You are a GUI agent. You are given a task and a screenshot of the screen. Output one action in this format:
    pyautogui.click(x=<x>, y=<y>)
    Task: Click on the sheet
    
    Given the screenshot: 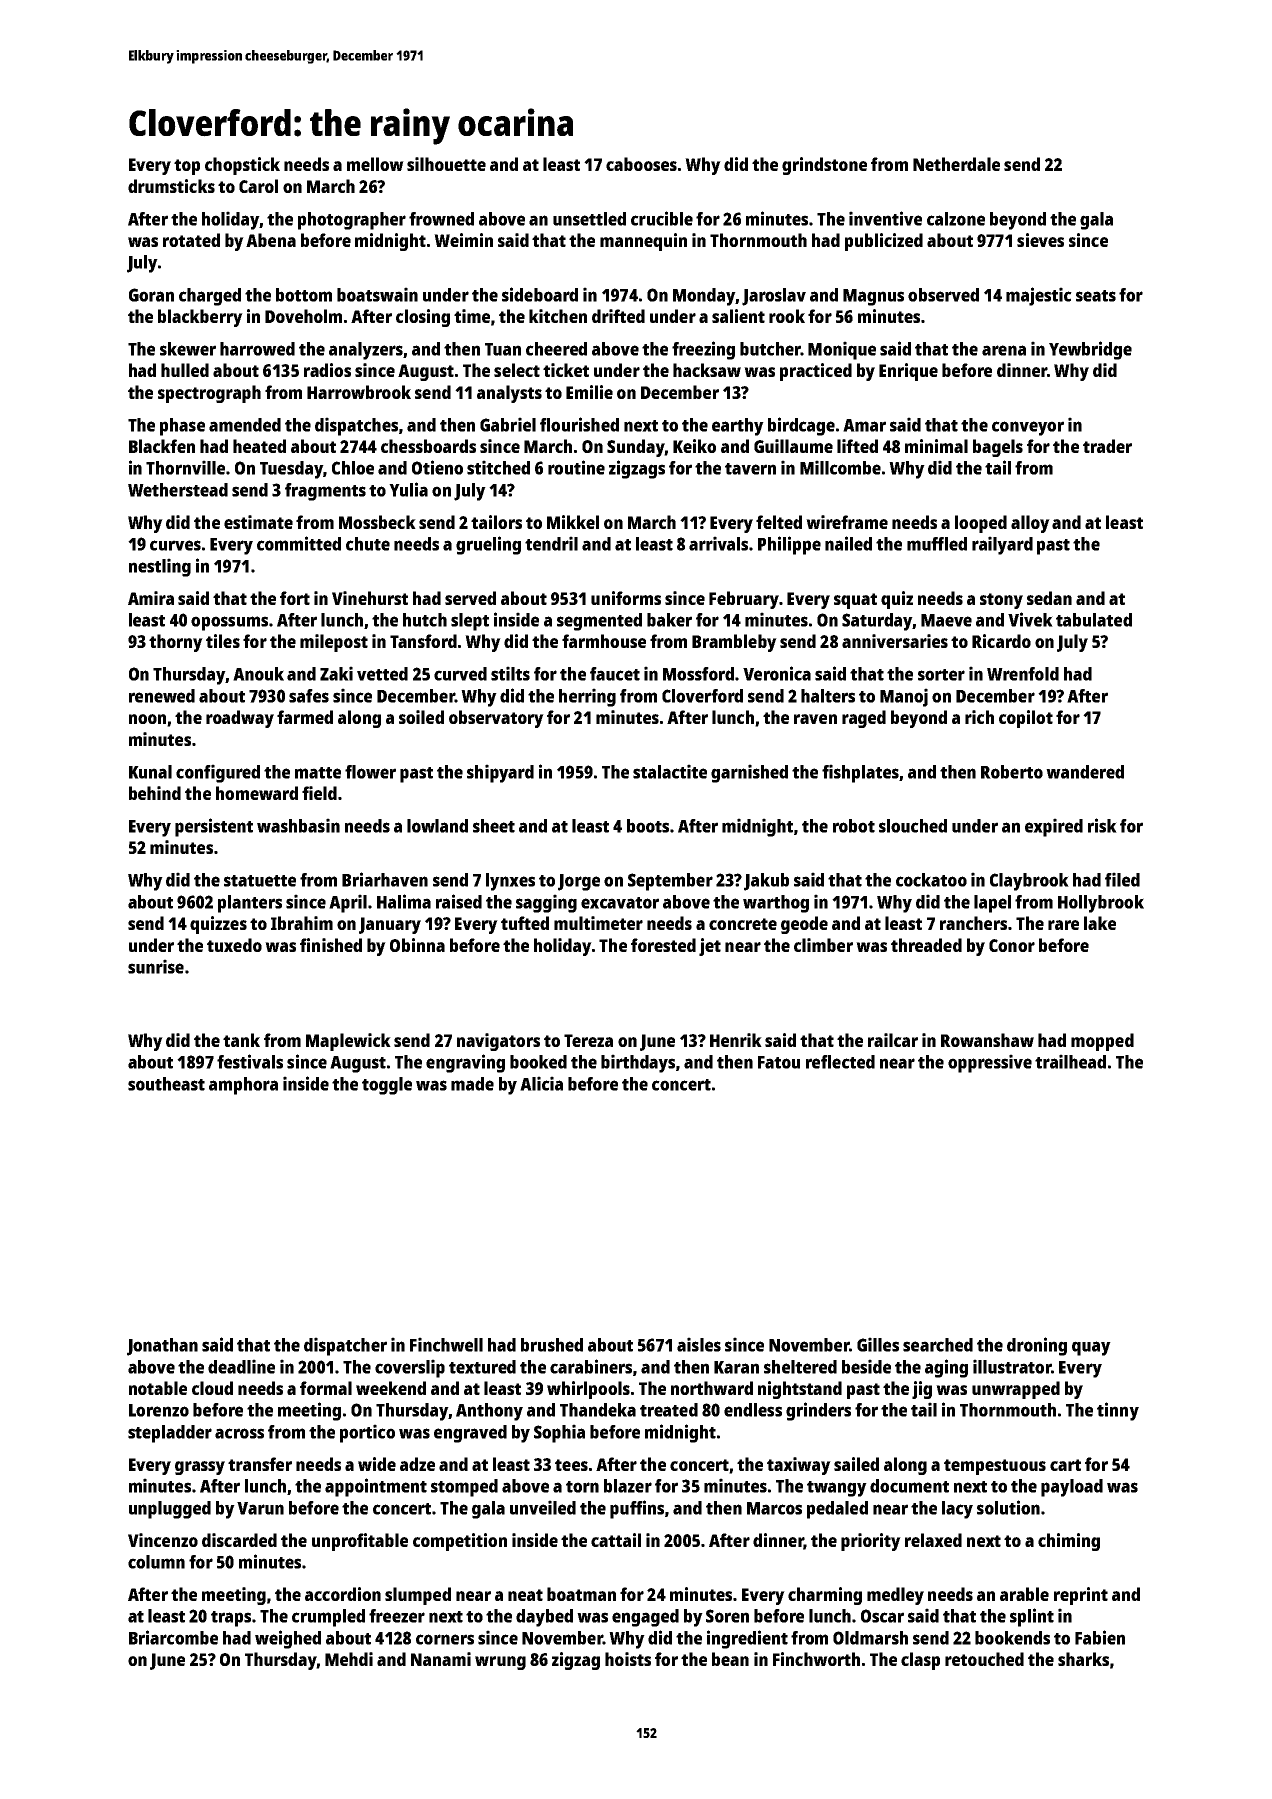 What is the action you would take?
    pyautogui.click(x=494, y=826)
